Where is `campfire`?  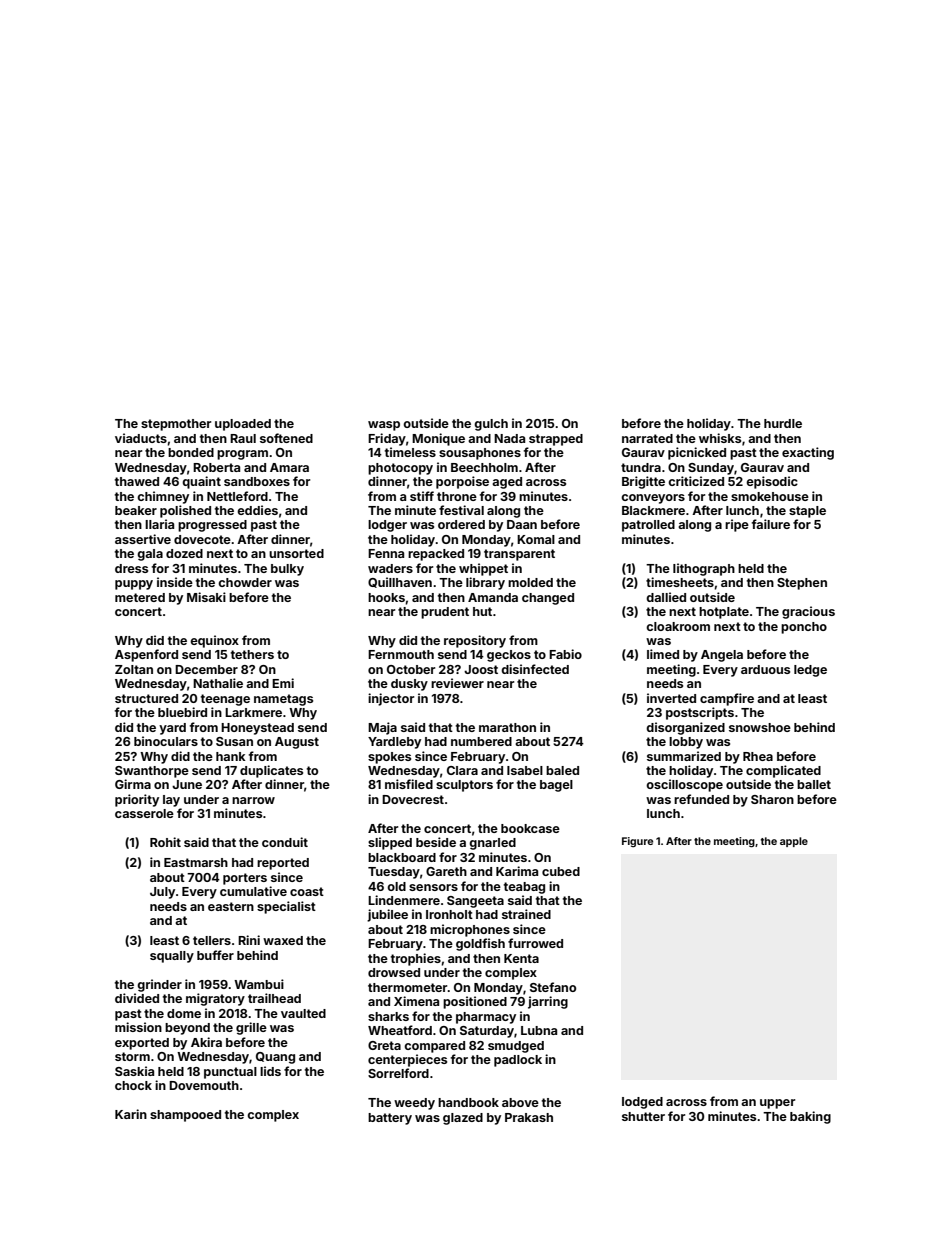 campfire is located at coordinates (727, 699).
